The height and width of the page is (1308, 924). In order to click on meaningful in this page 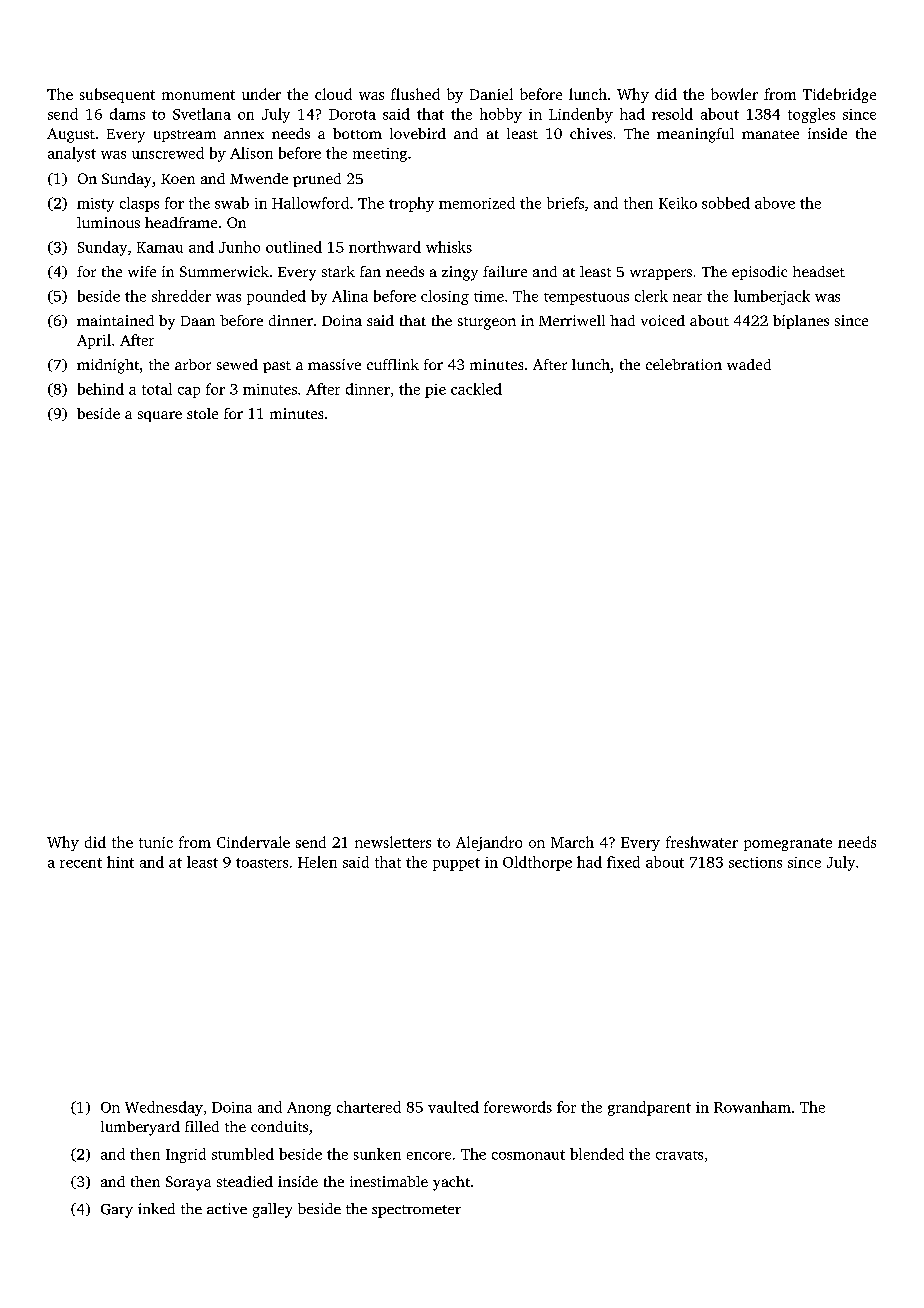, I will do `click(695, 135)`.
